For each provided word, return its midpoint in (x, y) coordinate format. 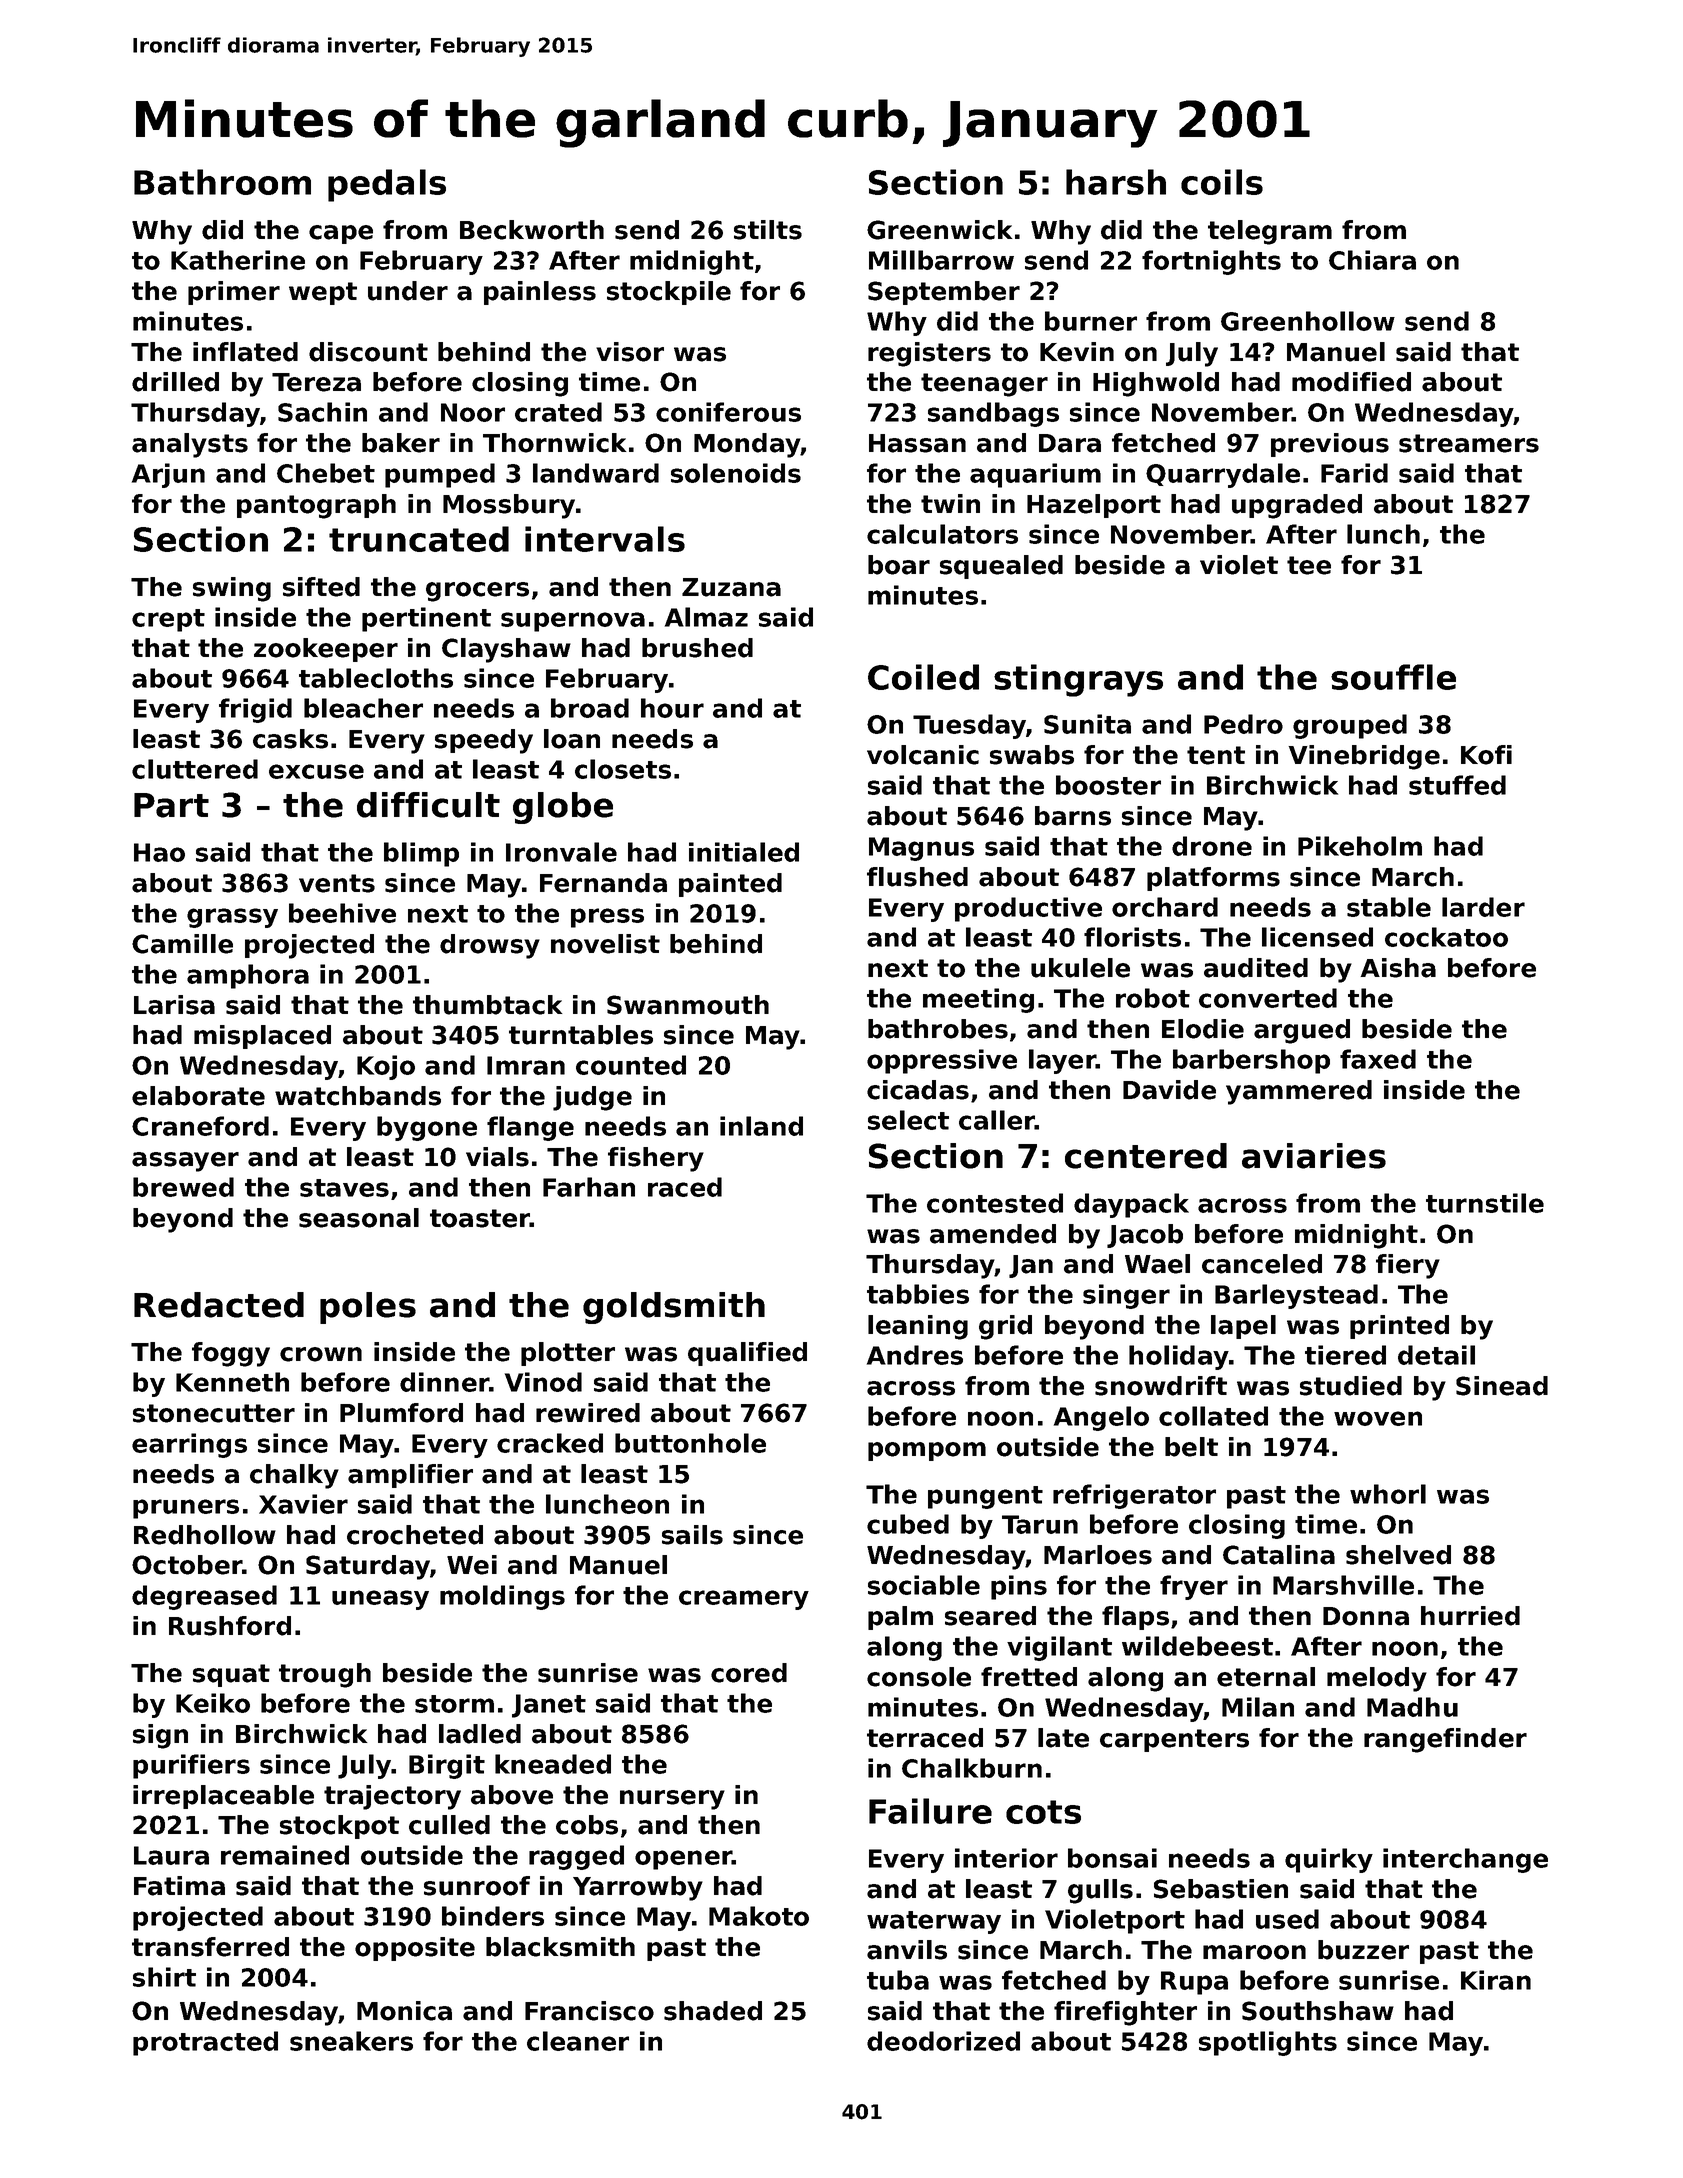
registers (929, 354)
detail (1436, 1355)
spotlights (1268, 2043)
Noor (473, 412)
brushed (697, 648)
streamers (1469, 443)
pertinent (426, 619)
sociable (924, 1585)
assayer (185, 1162)
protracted (205, 2043)
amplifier (410, 1476)
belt (1191, 1447)
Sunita (1087, 724)
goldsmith (674, 1308)
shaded (713, 2011)
